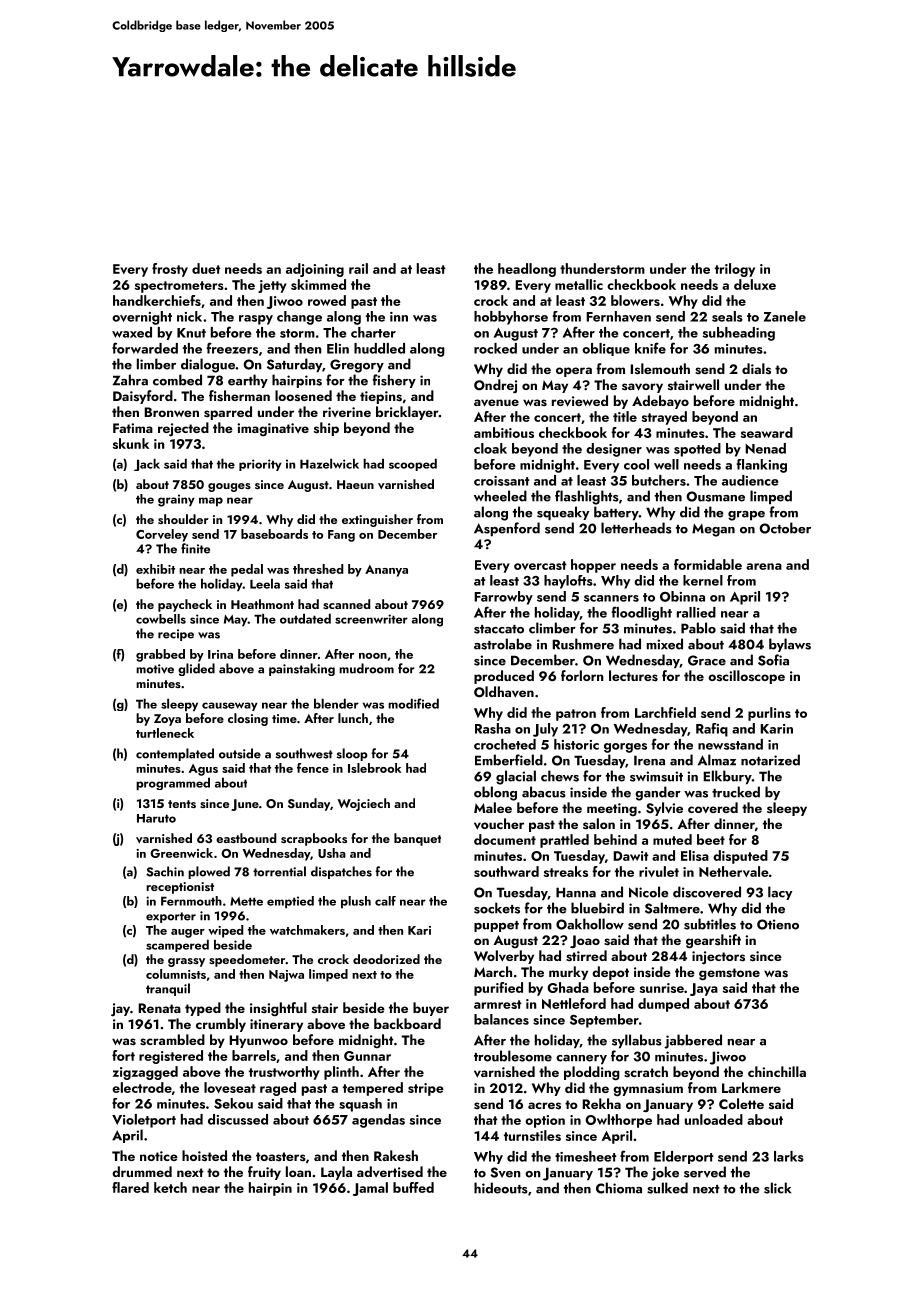  Describe the element at coordinates (503, 598) in the image. I see `Farrowby` at that location.
